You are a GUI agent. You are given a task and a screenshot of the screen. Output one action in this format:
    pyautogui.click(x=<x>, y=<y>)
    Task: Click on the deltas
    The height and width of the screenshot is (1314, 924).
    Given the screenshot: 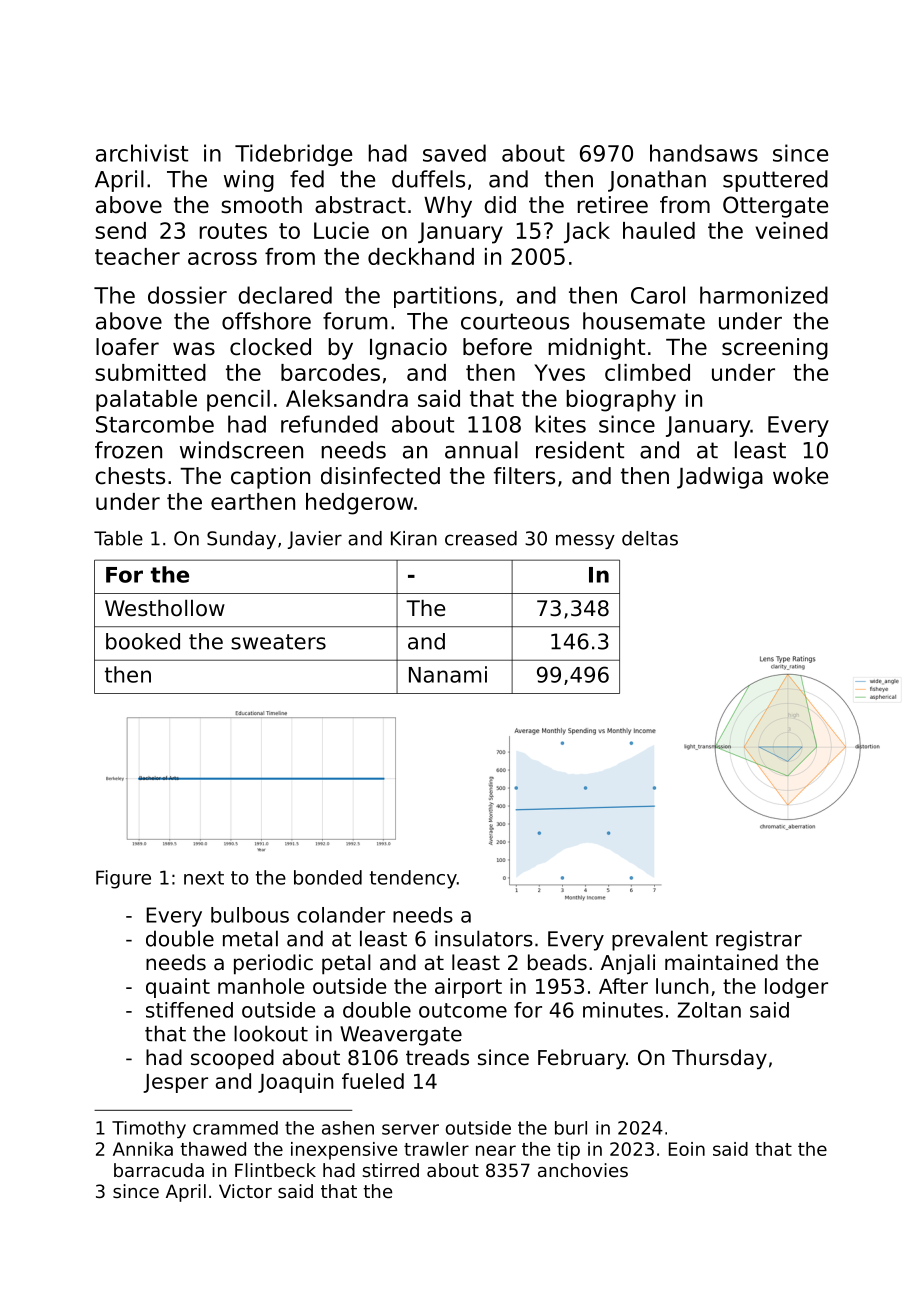 What is the action you would take?
    pyautogui.click(x=650, y=538)
